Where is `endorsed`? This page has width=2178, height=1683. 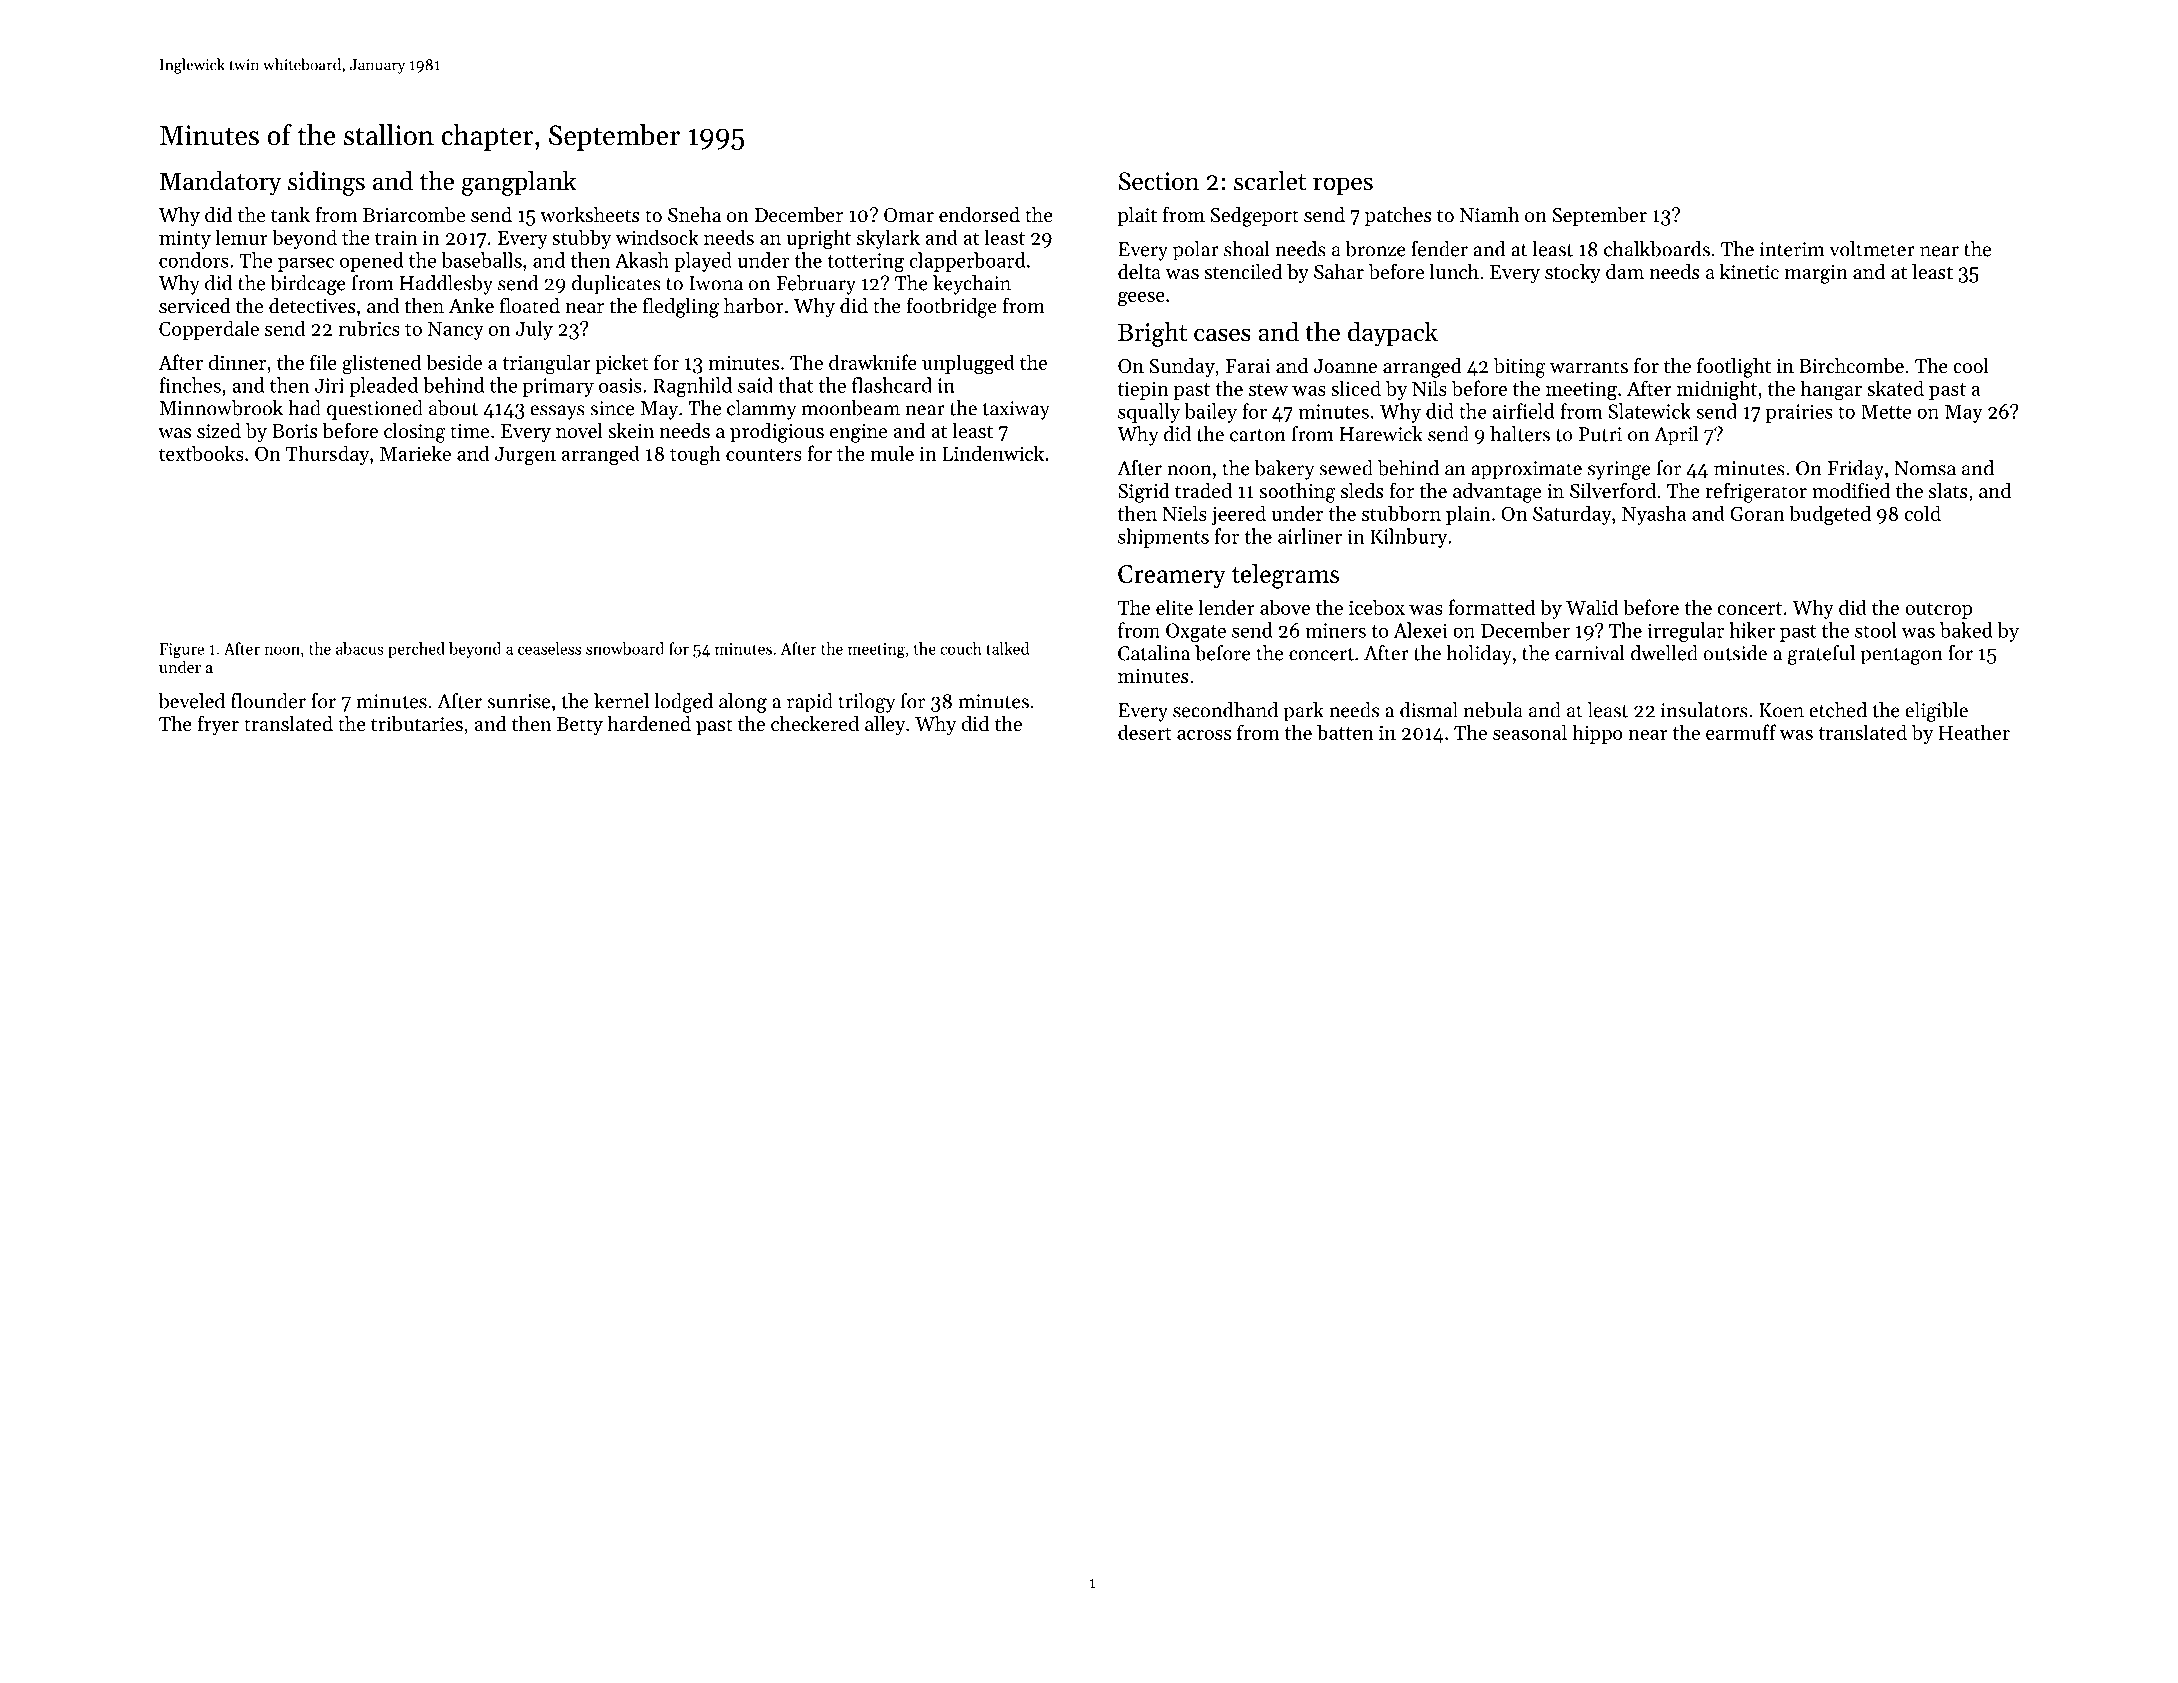 endorsed is located at coordinates (979, 214).
